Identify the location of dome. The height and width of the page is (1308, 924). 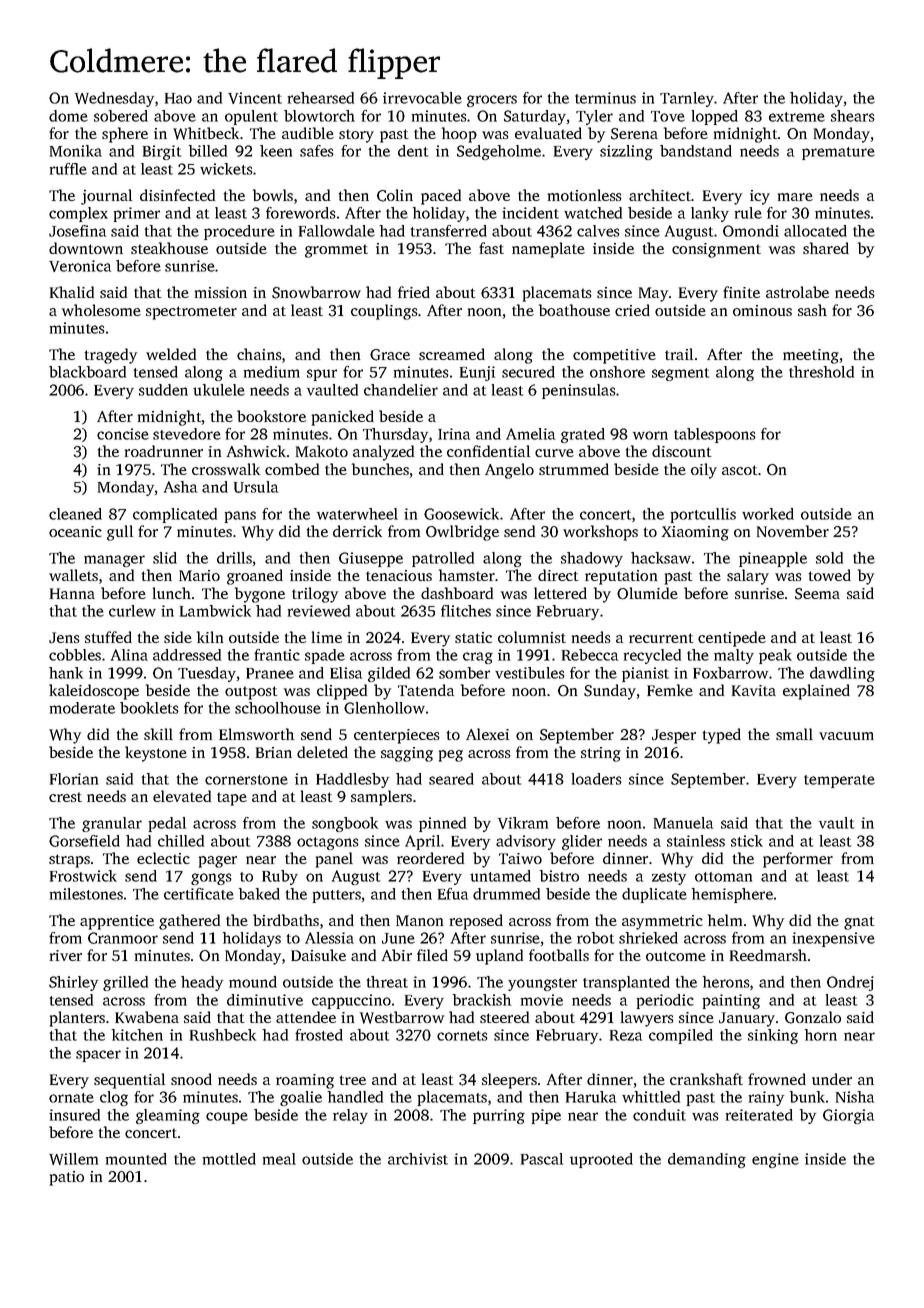
(68, 116).
